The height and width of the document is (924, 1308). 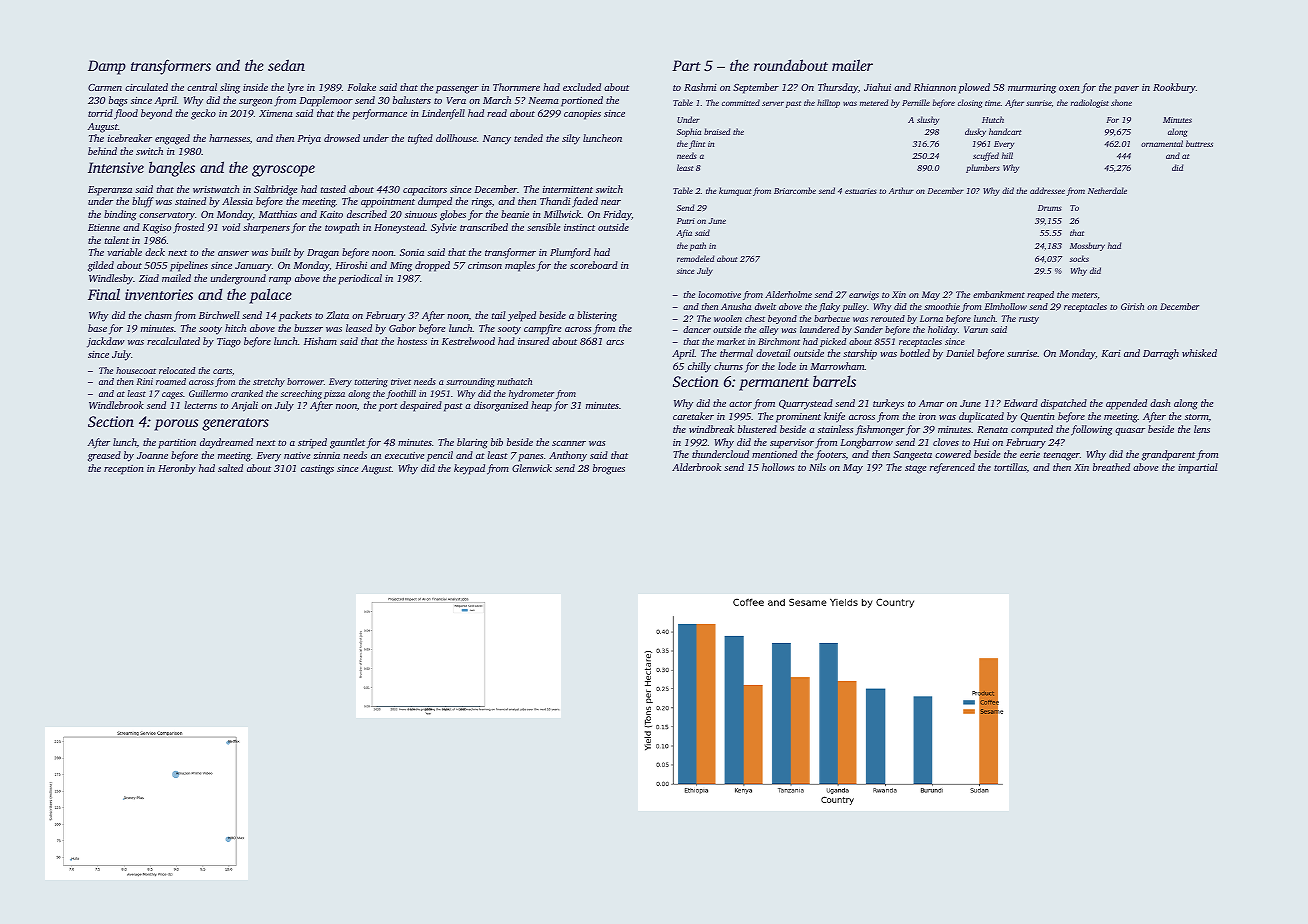 I want to click on flaky, so click(x=829, y=307).
